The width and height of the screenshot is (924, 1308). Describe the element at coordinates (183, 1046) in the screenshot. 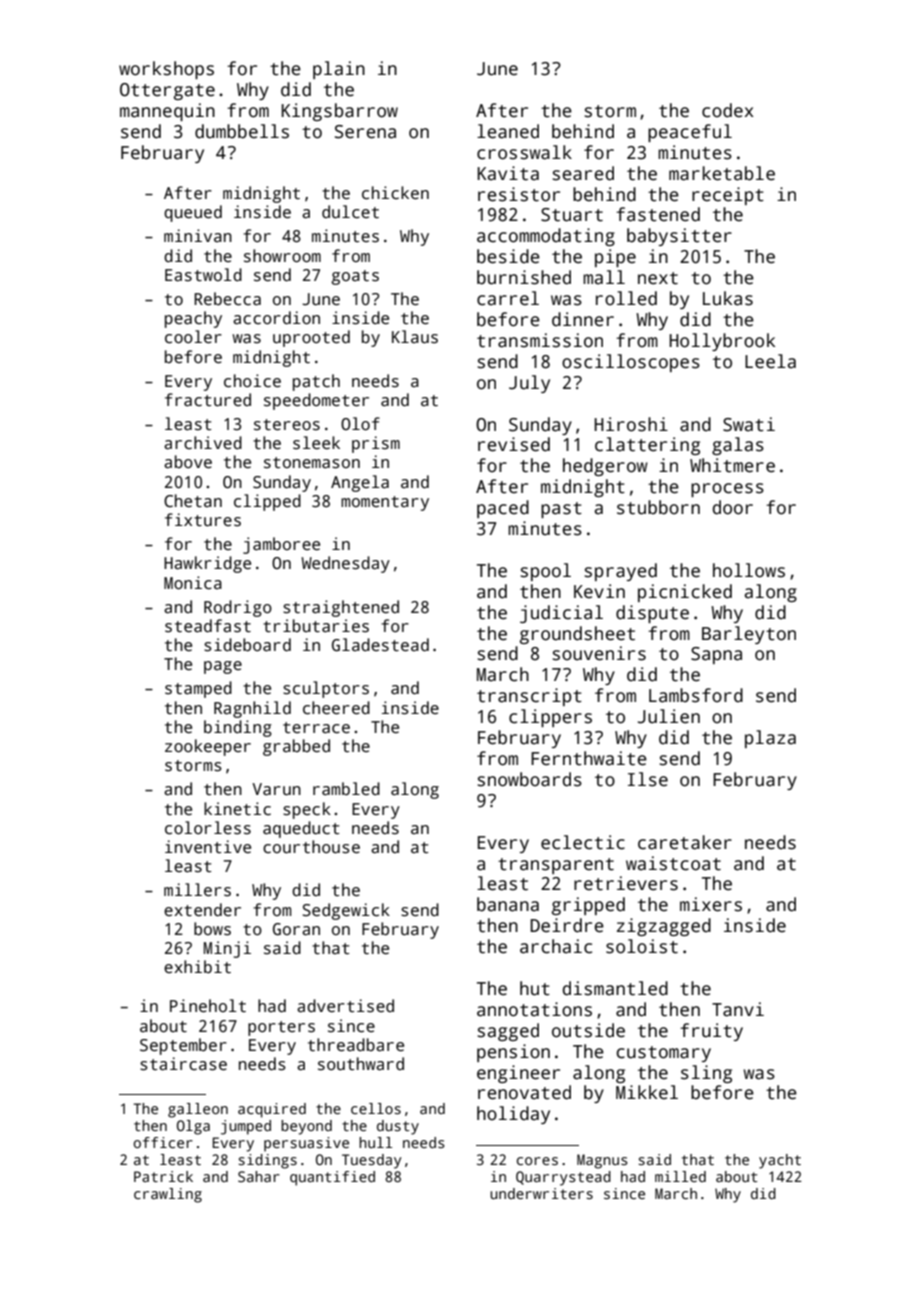

I see `September` at that location.
